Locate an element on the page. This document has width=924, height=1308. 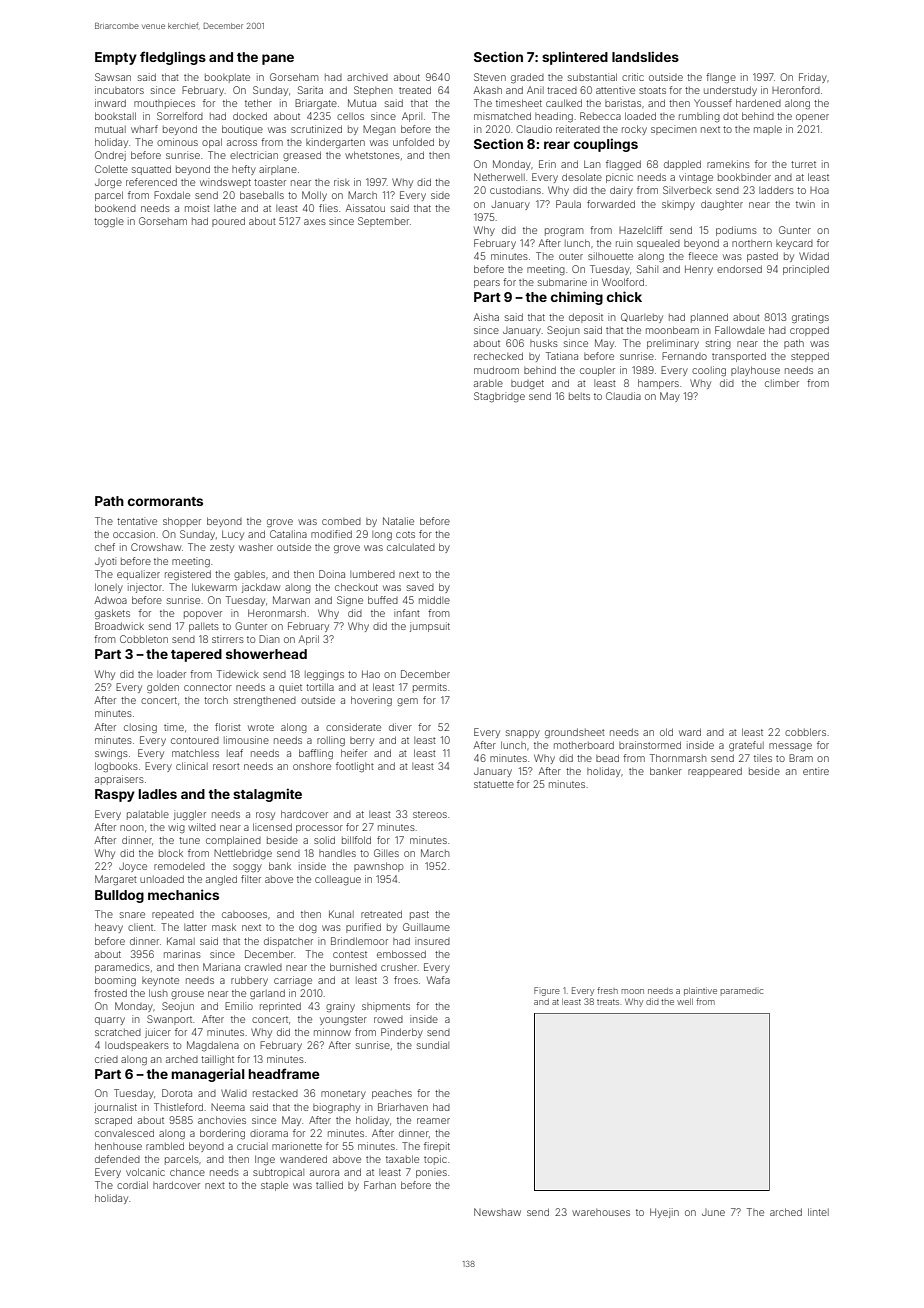
Hyejin is located at coordinates (664, 1213).
